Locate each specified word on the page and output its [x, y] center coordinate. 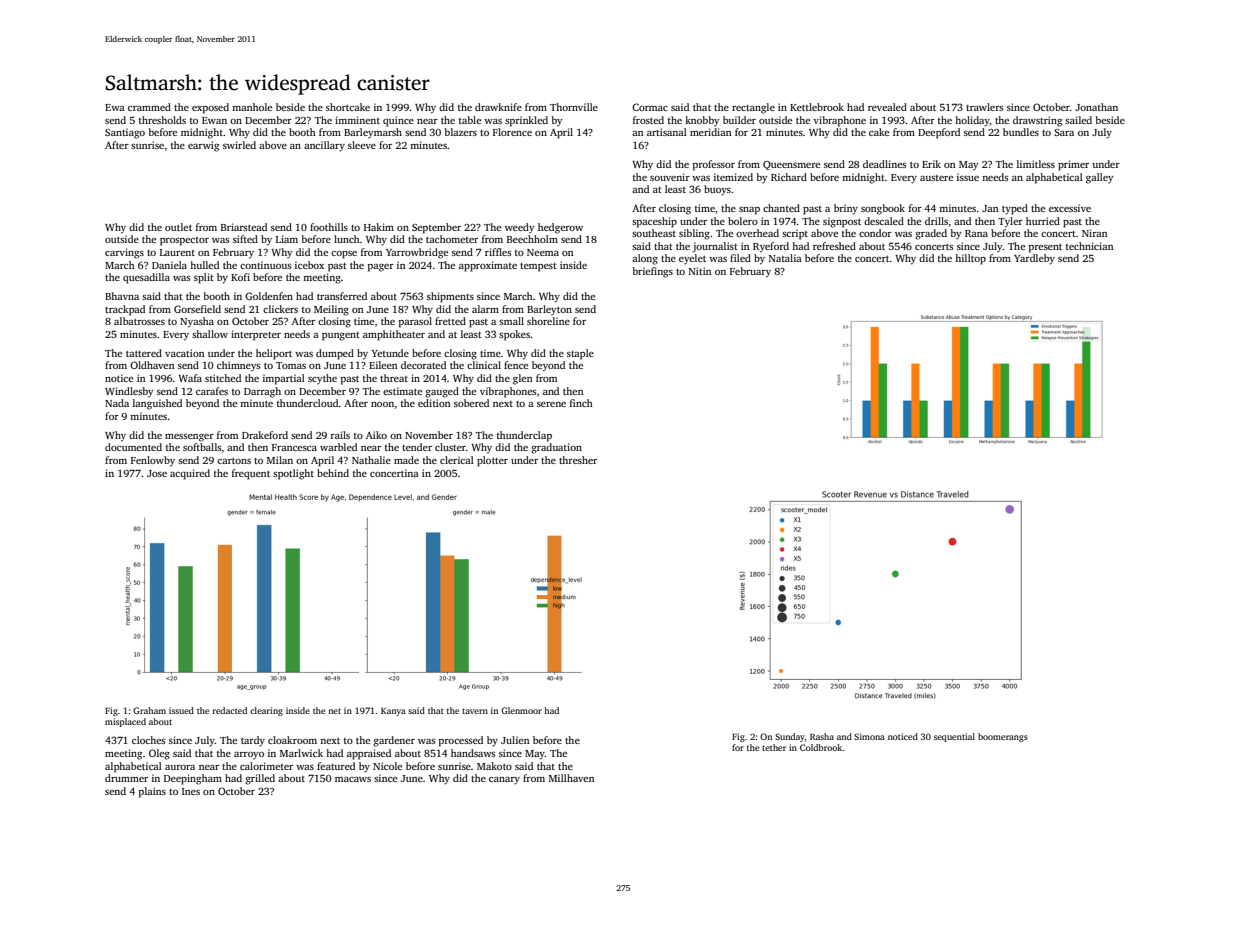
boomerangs [1003, 737]
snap [749, 211]
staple [580, 354]
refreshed [834, 246]
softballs [202, 447]
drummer [126, 778]
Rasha [822, 736]
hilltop [970, 259]
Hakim [379, 227]
